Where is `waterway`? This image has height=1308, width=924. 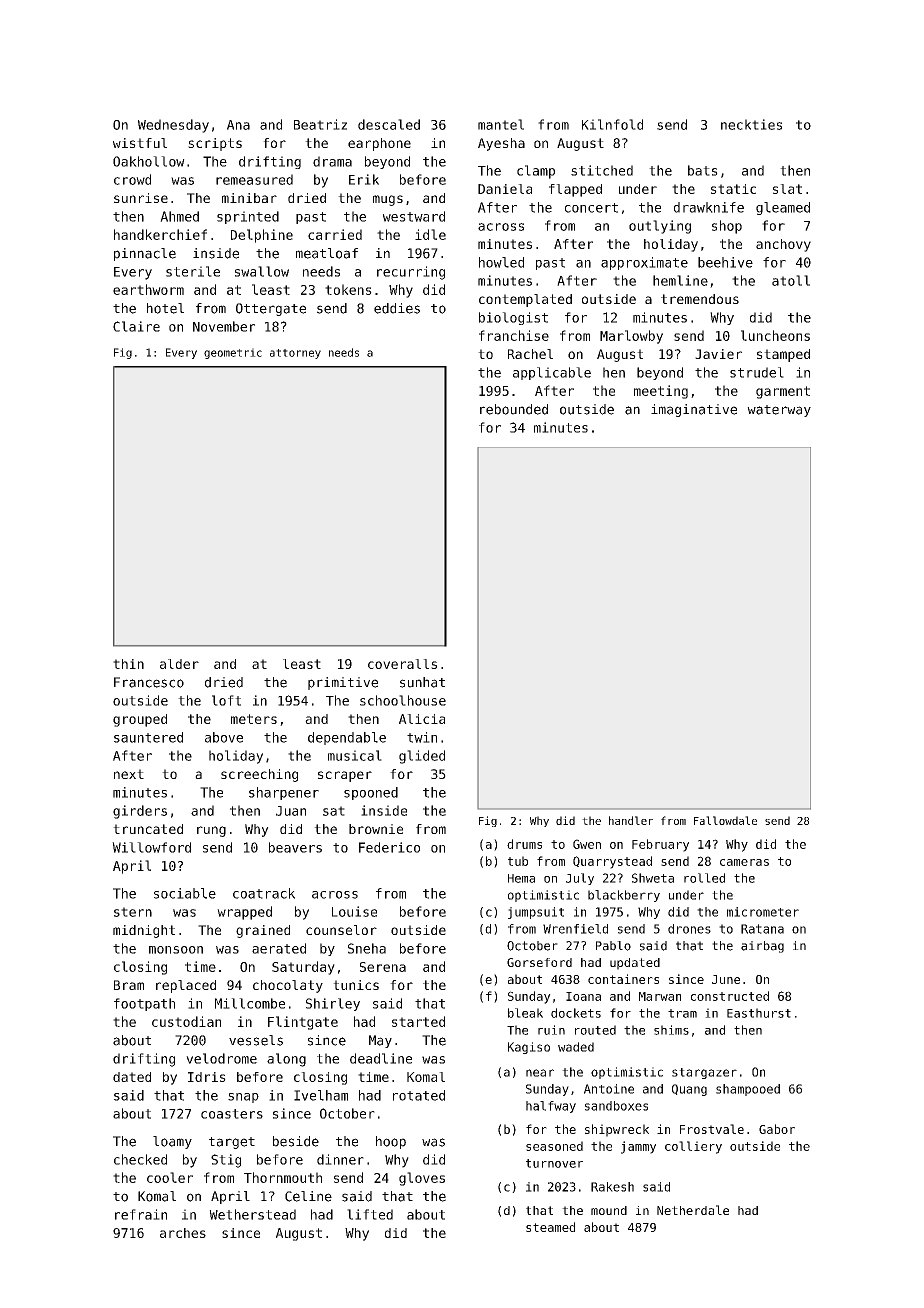
waterway is located at coordinates (779, 411).
